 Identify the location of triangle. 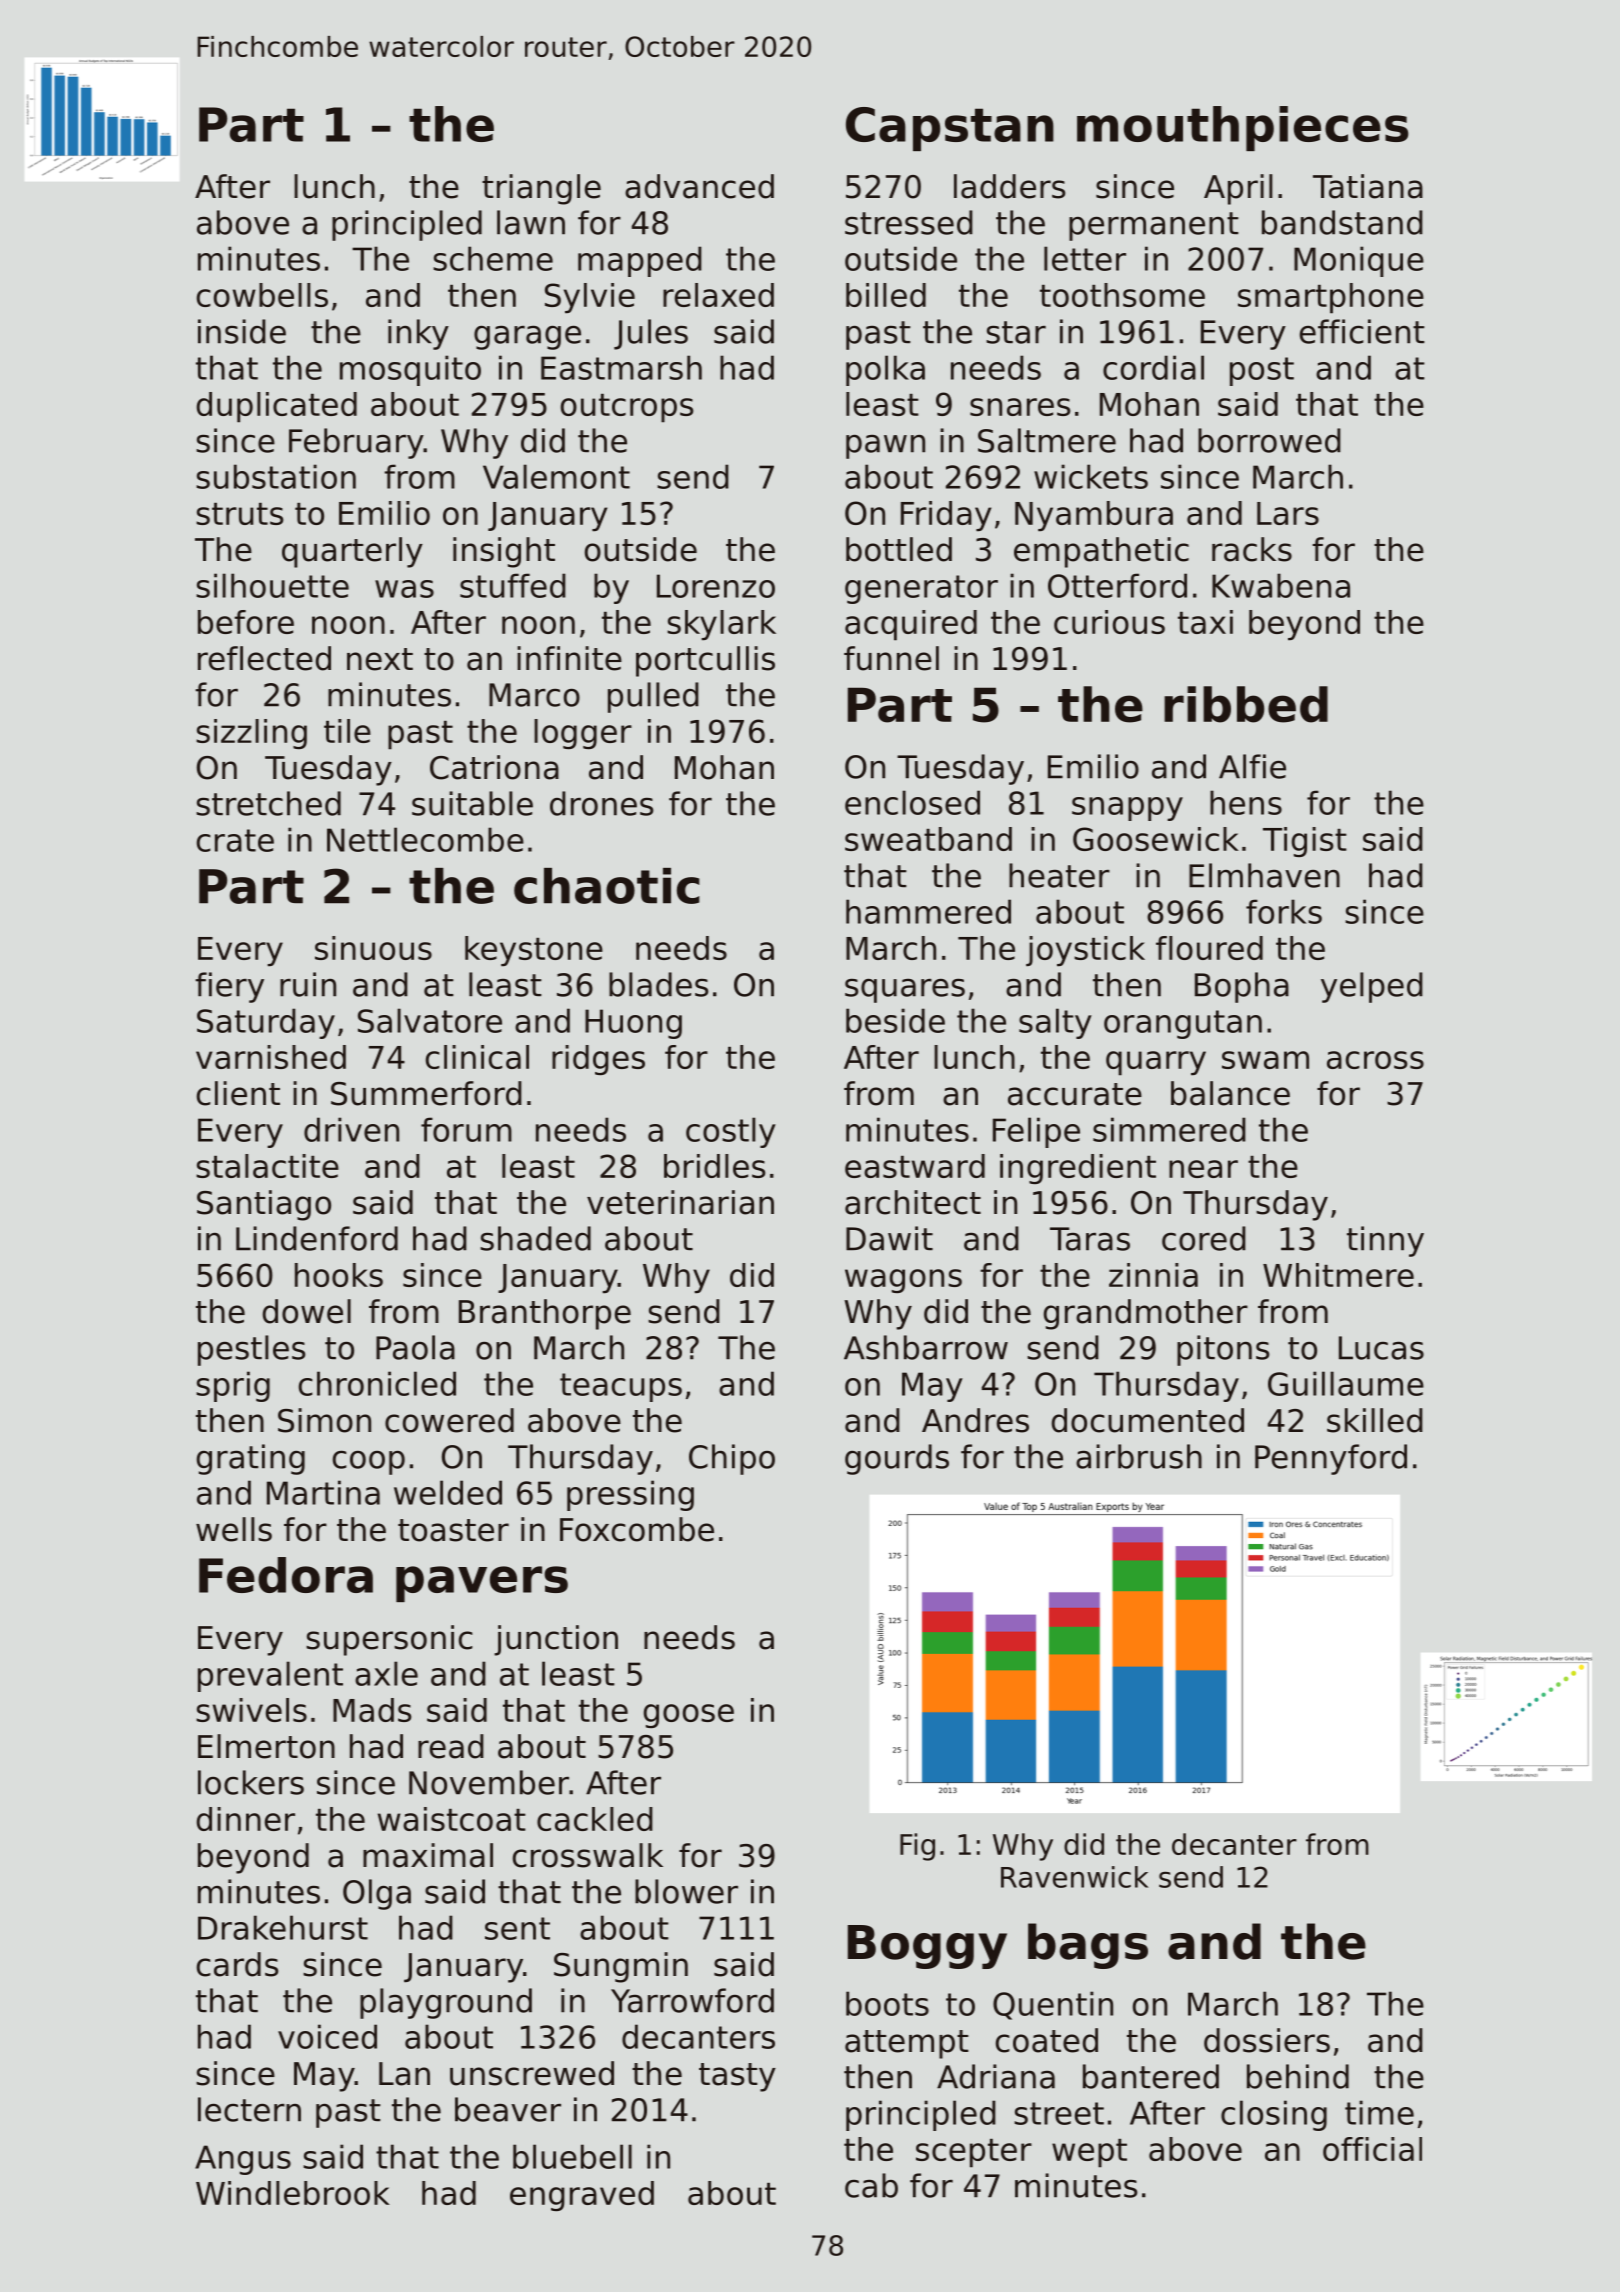
(541, 189).
